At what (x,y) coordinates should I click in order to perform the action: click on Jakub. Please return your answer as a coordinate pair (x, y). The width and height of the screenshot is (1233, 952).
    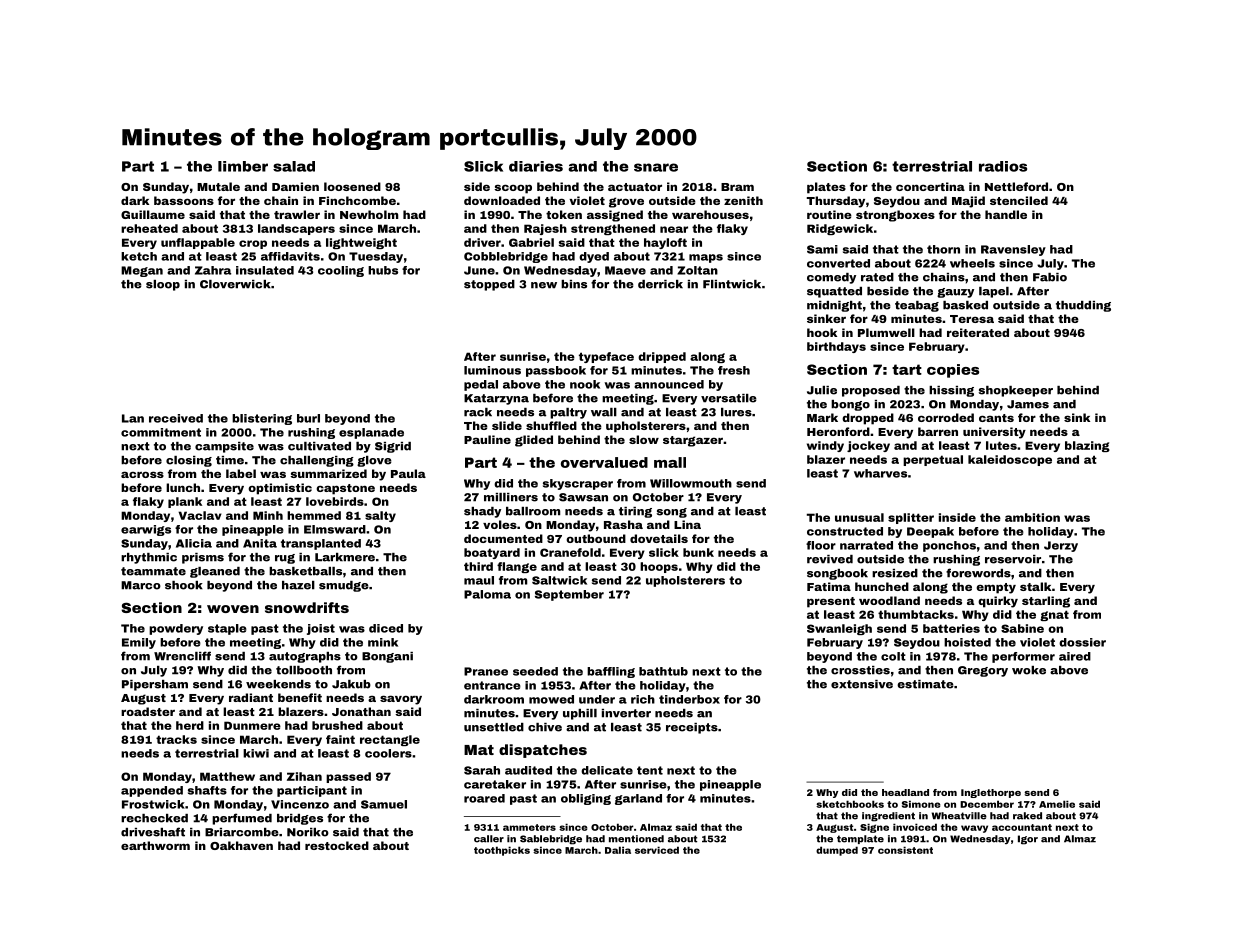
    Looking at the image, I should click on (351, 684).
